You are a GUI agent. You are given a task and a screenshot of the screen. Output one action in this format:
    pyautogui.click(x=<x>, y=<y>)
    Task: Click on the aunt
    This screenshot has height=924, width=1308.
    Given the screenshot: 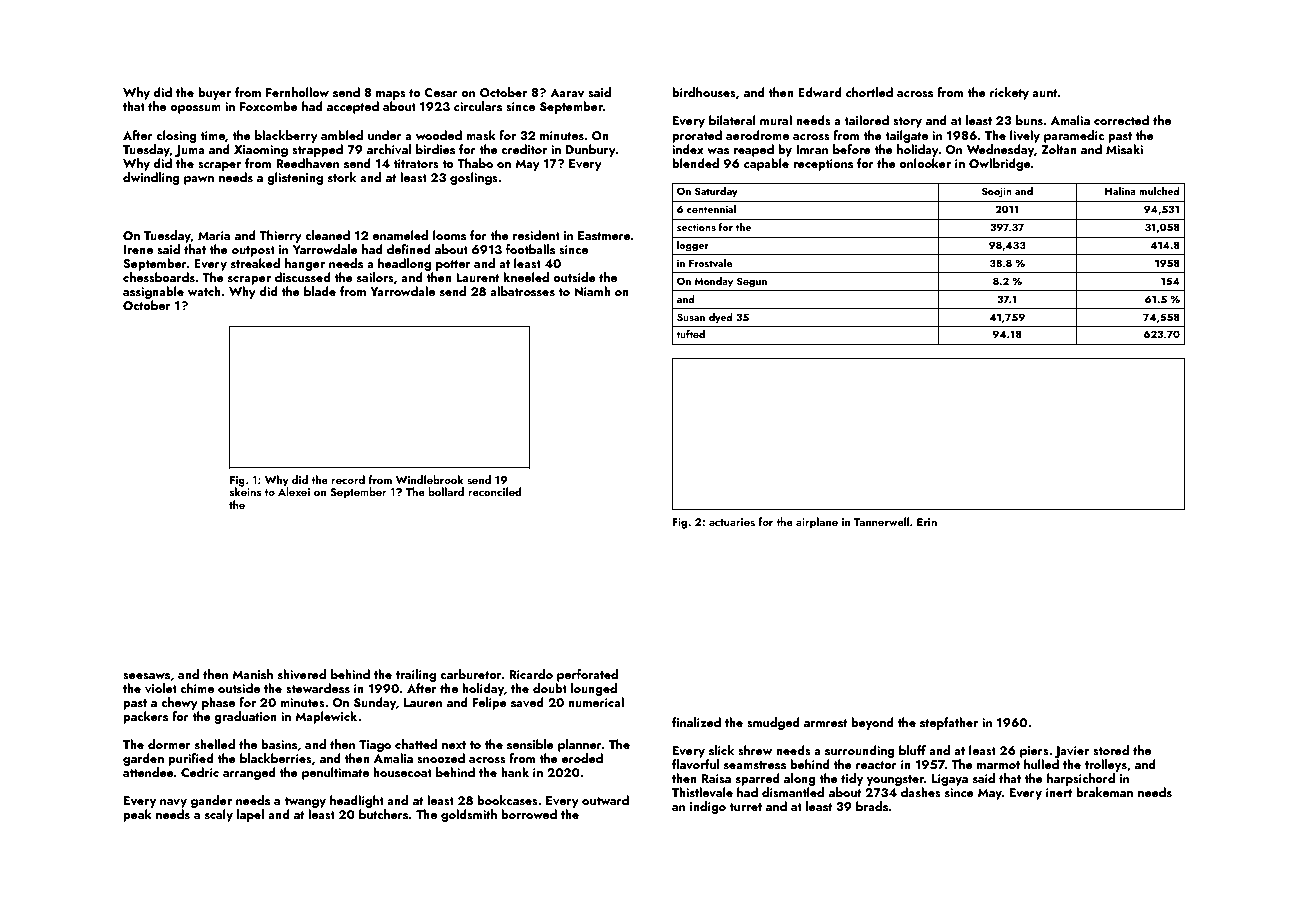 What is the action you would take?
    pyautogui.click(x=1045, y=93)
